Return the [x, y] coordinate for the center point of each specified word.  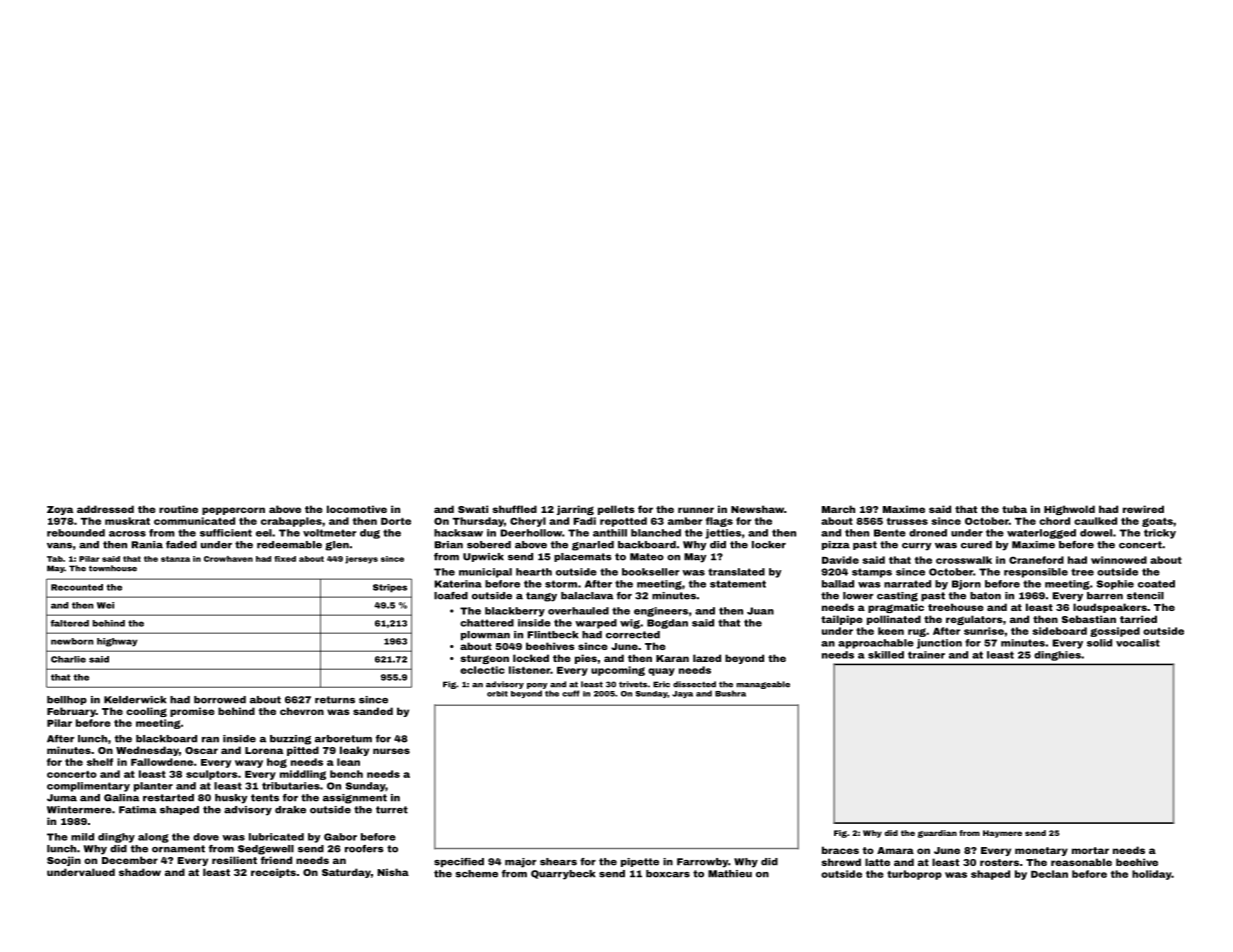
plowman [485, 635]
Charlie [68, 659]
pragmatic [896, 608]
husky [231, 799]
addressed [105, 509]
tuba [1014, 509]
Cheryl [528, 522]
